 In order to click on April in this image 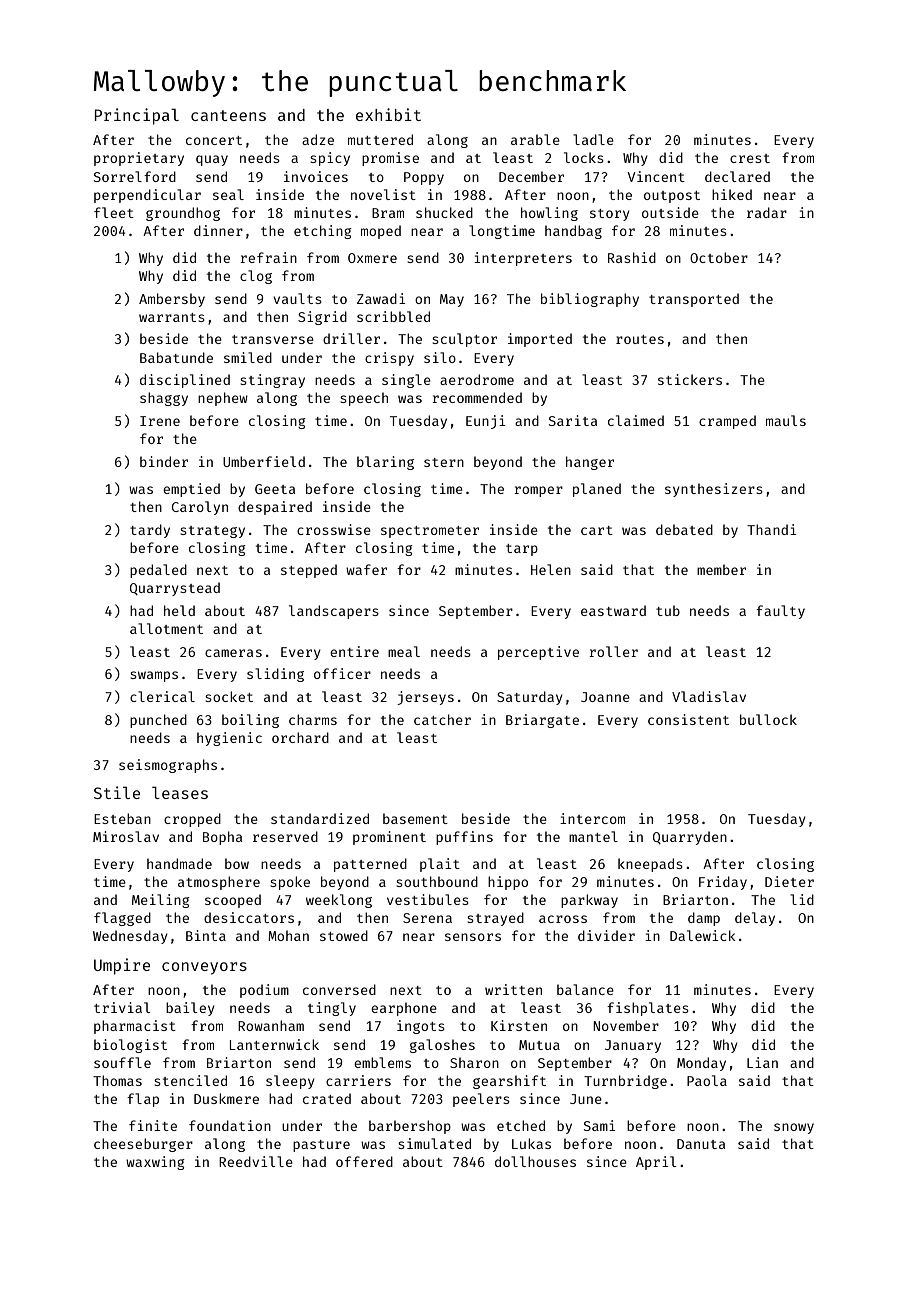, I will do `click(656, 1163)`.
